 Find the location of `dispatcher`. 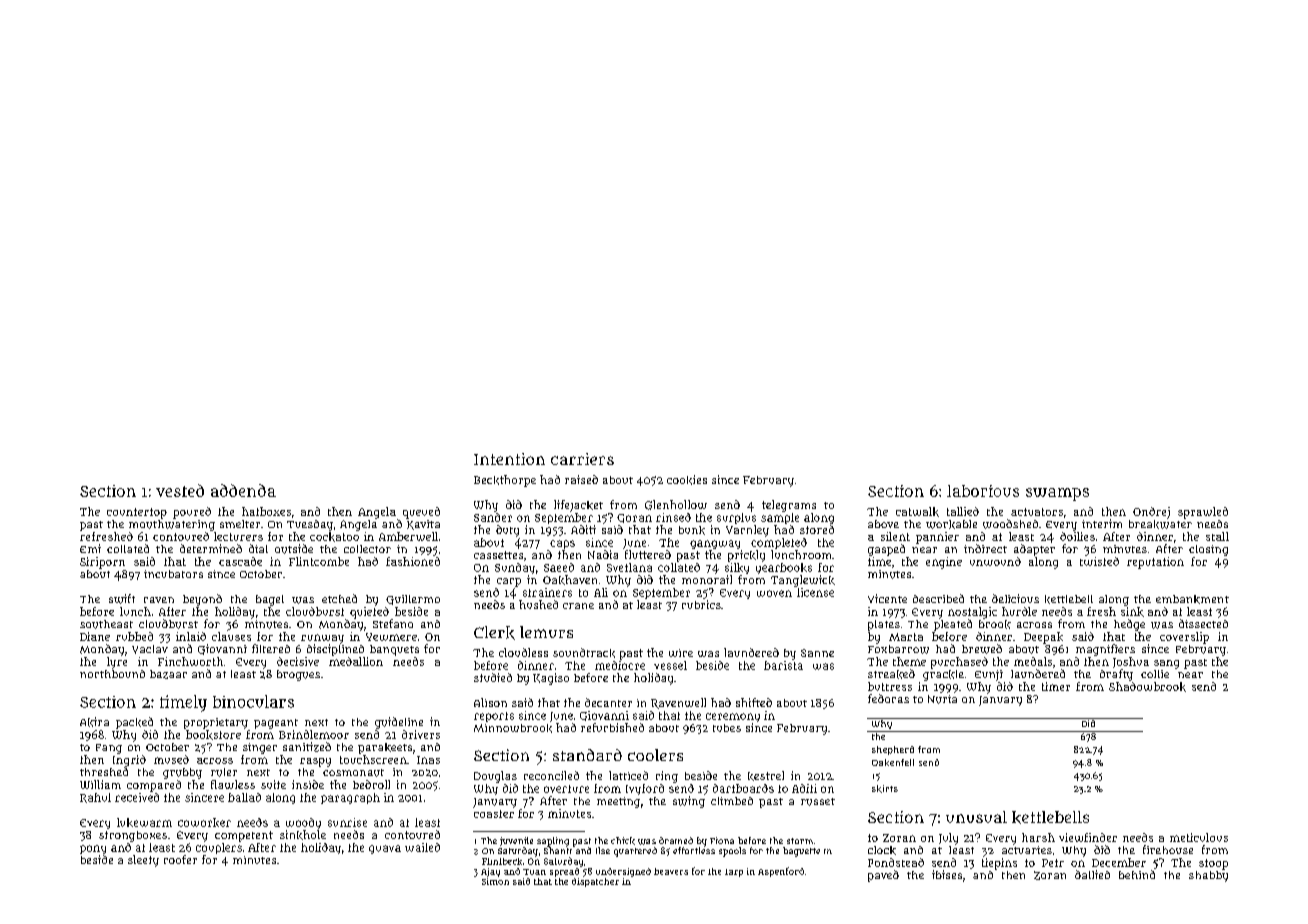

dispatcher is located at coordinates (595, 882).
